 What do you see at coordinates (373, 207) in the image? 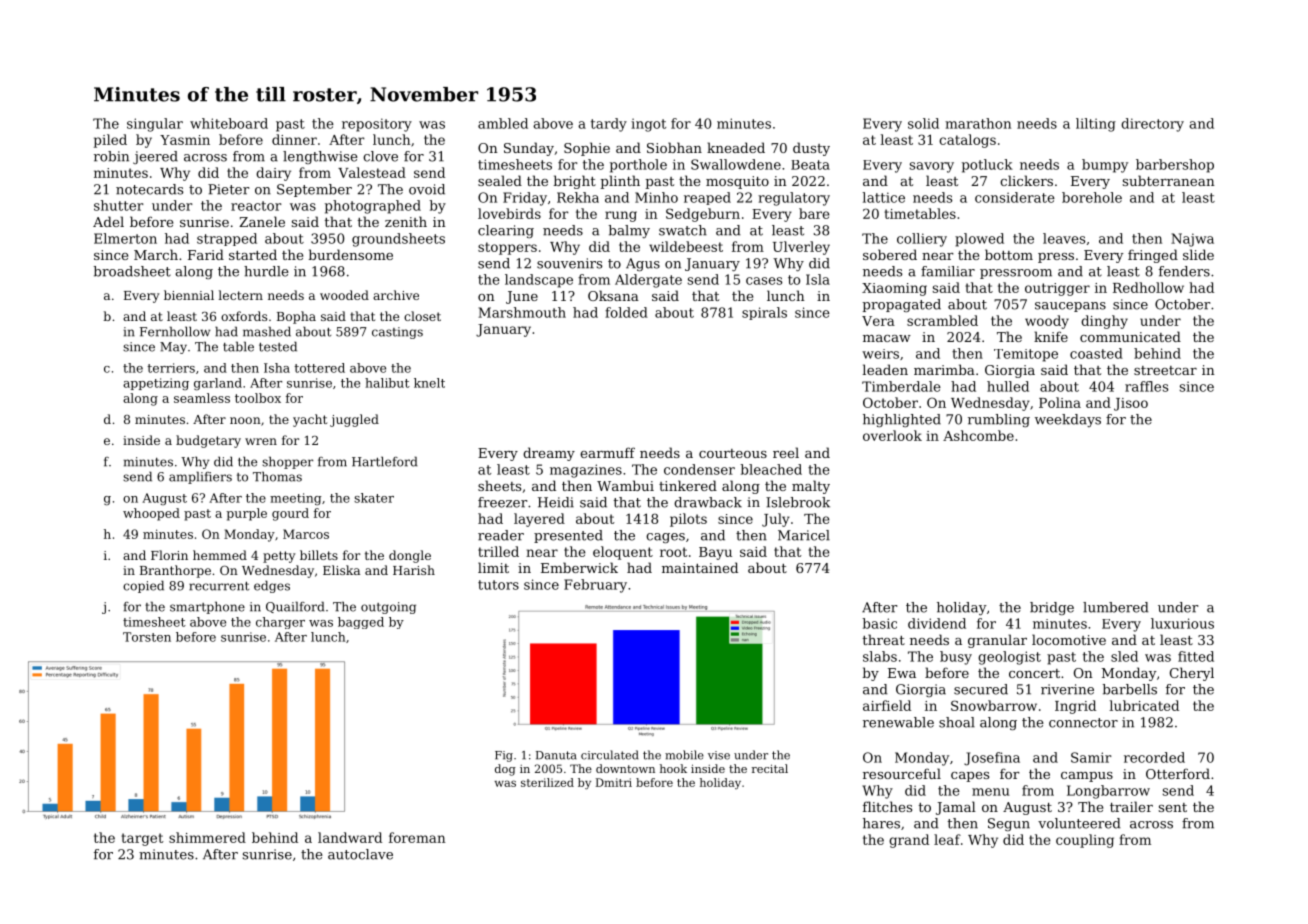
I see `photographed` at bounding box center [373, 207].
